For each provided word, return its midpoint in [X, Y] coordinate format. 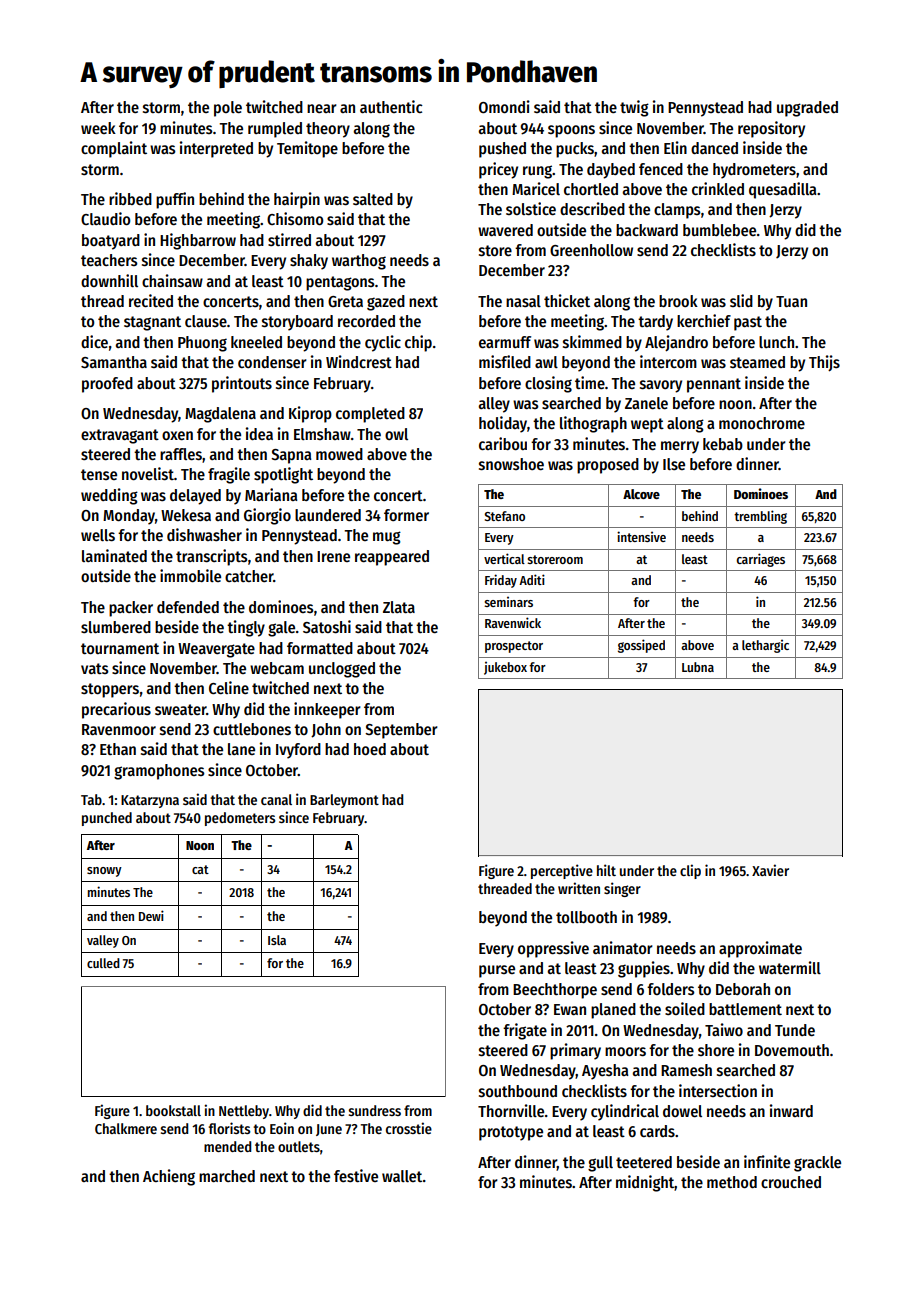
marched [227, 1176]
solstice [531, 209]
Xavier [770, 870]
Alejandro [676, 343]
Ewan [570, 1009]
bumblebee [719, 230]
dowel [682, 1111]
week [98, 128]
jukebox [505, 668]
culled [103, 963]
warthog [359, 262]
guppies [644, 969]
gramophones [159, 772]
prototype [511, 1133]
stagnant [152, 323]
